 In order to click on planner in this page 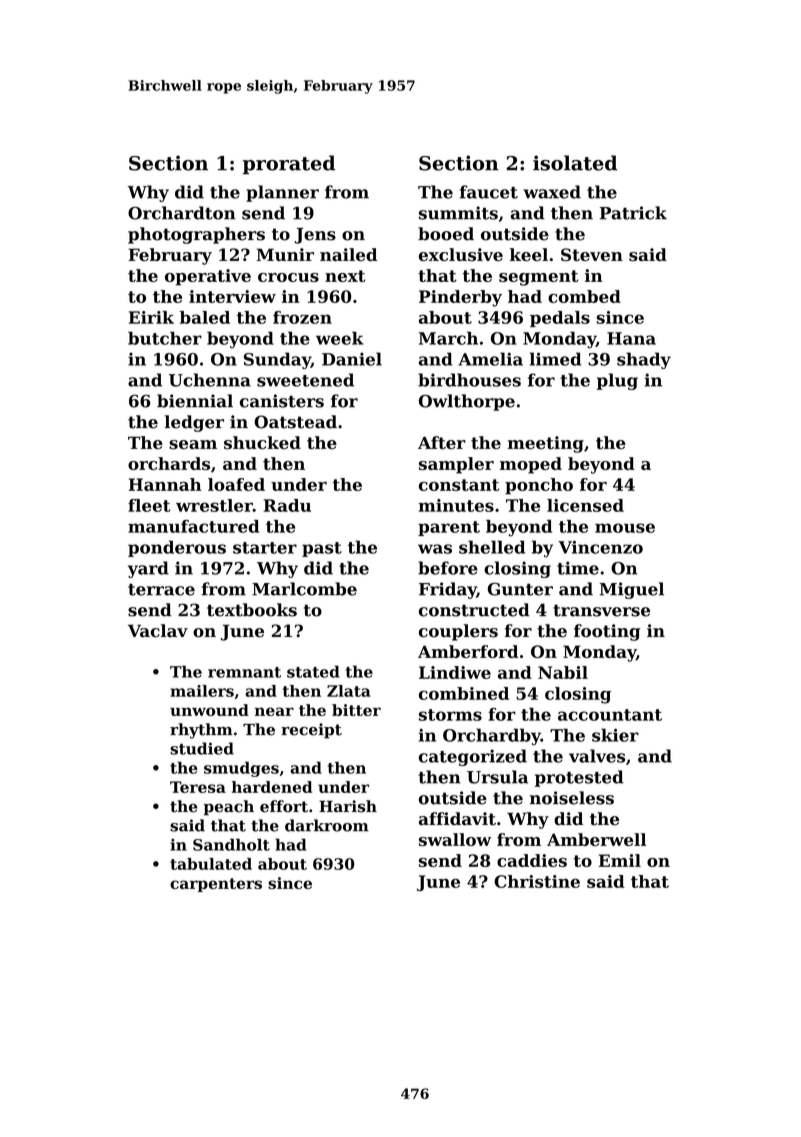, I will do `click(282, 193)`.
